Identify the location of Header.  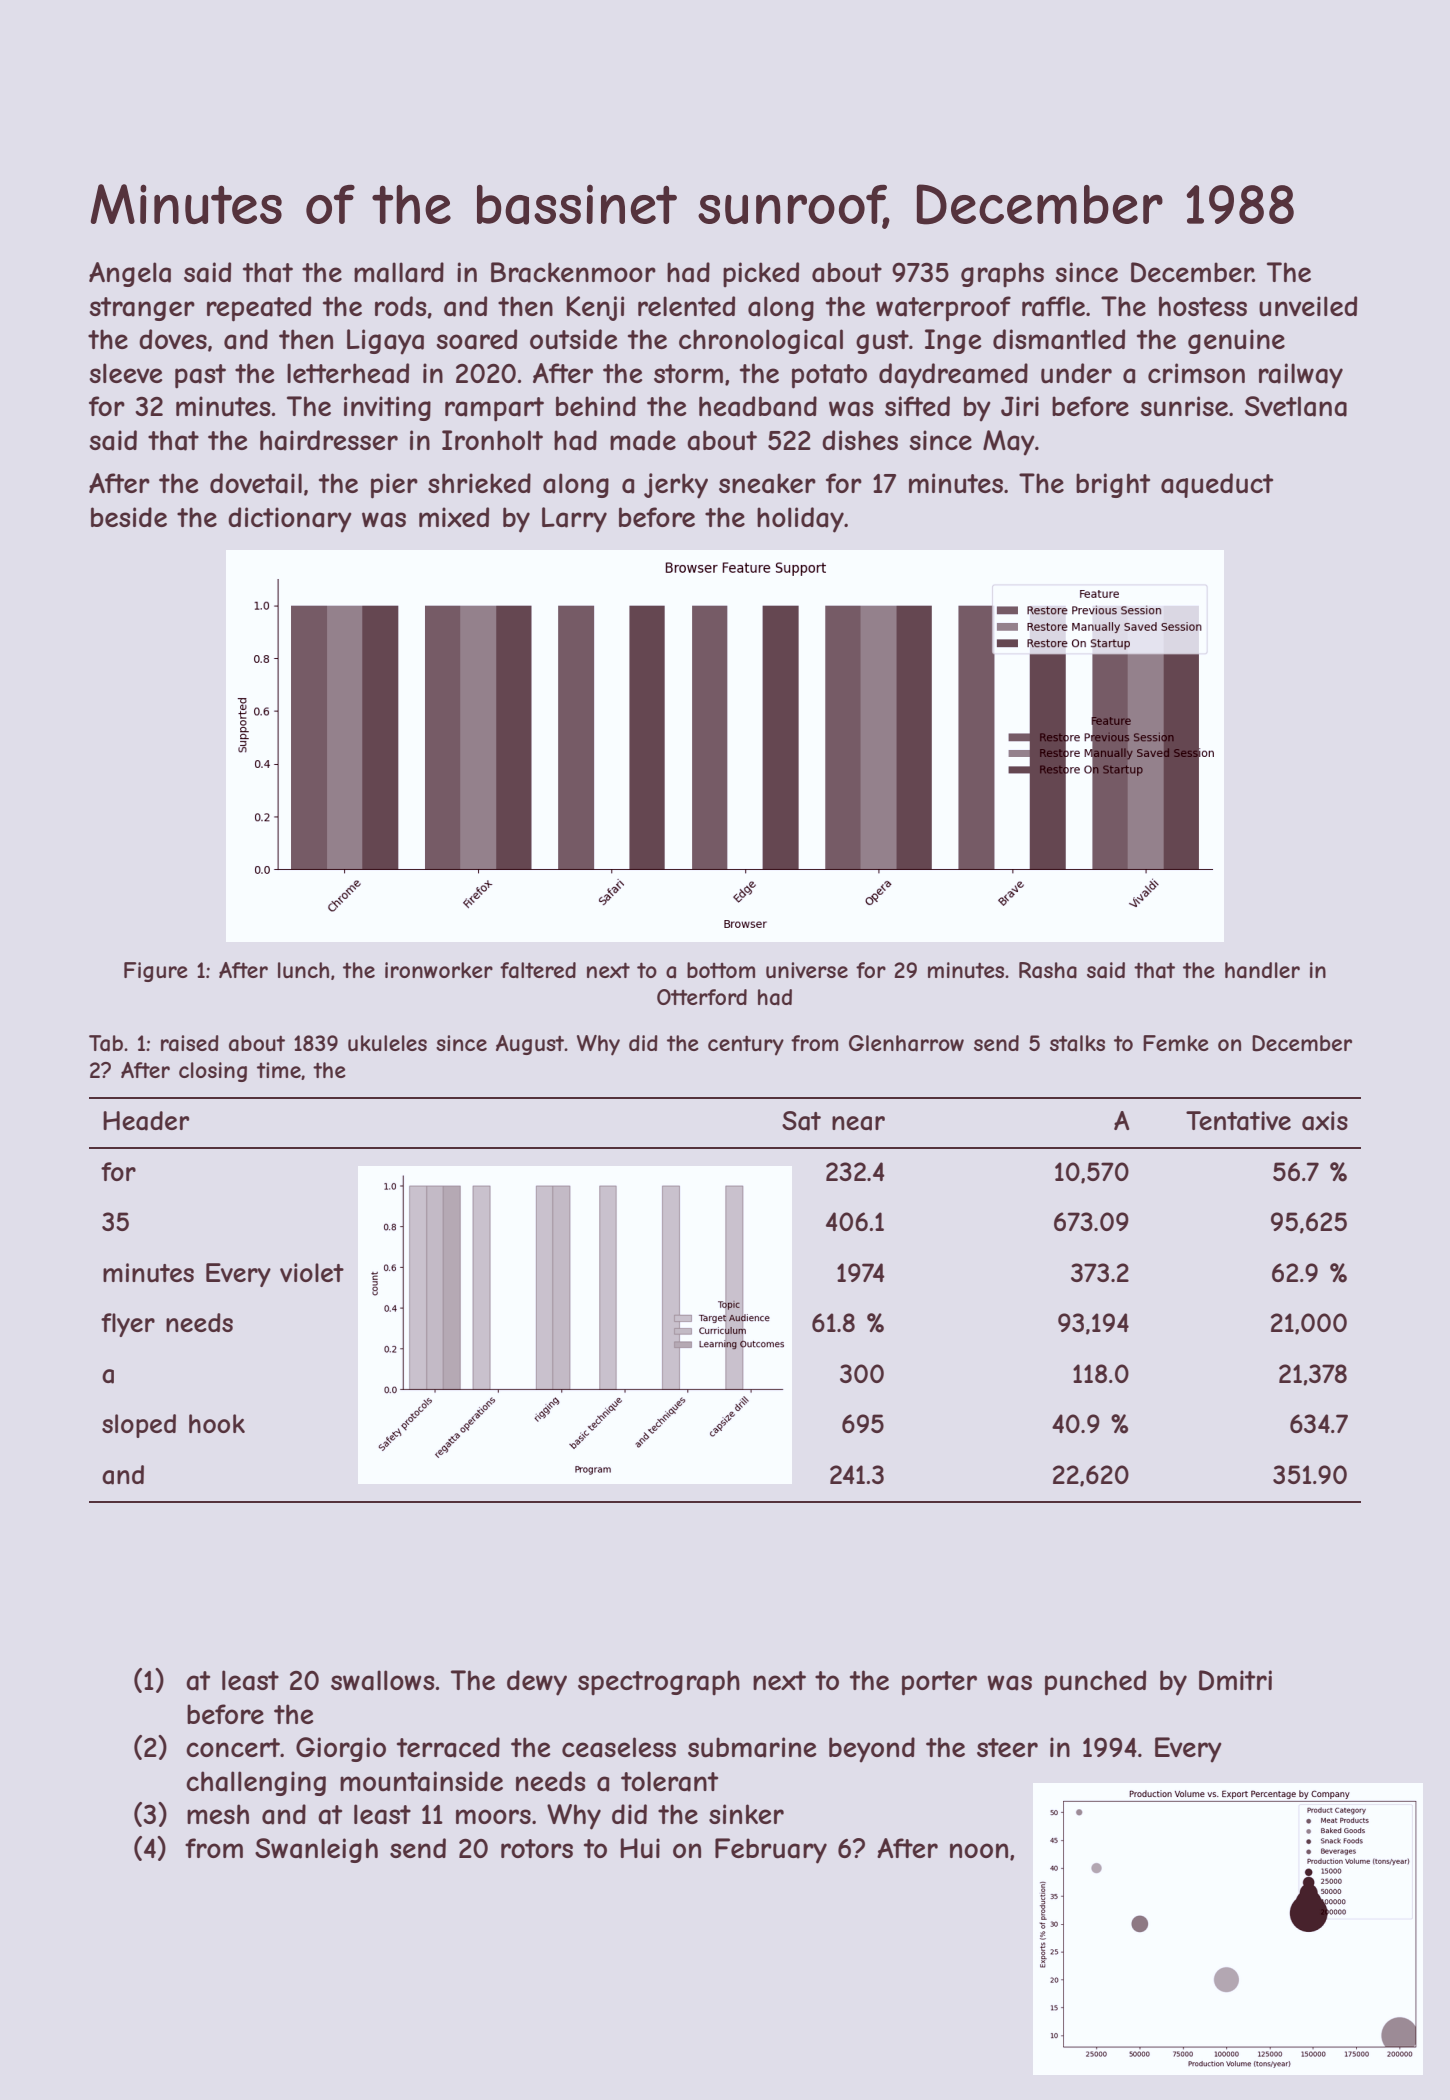
(146, 1121).
